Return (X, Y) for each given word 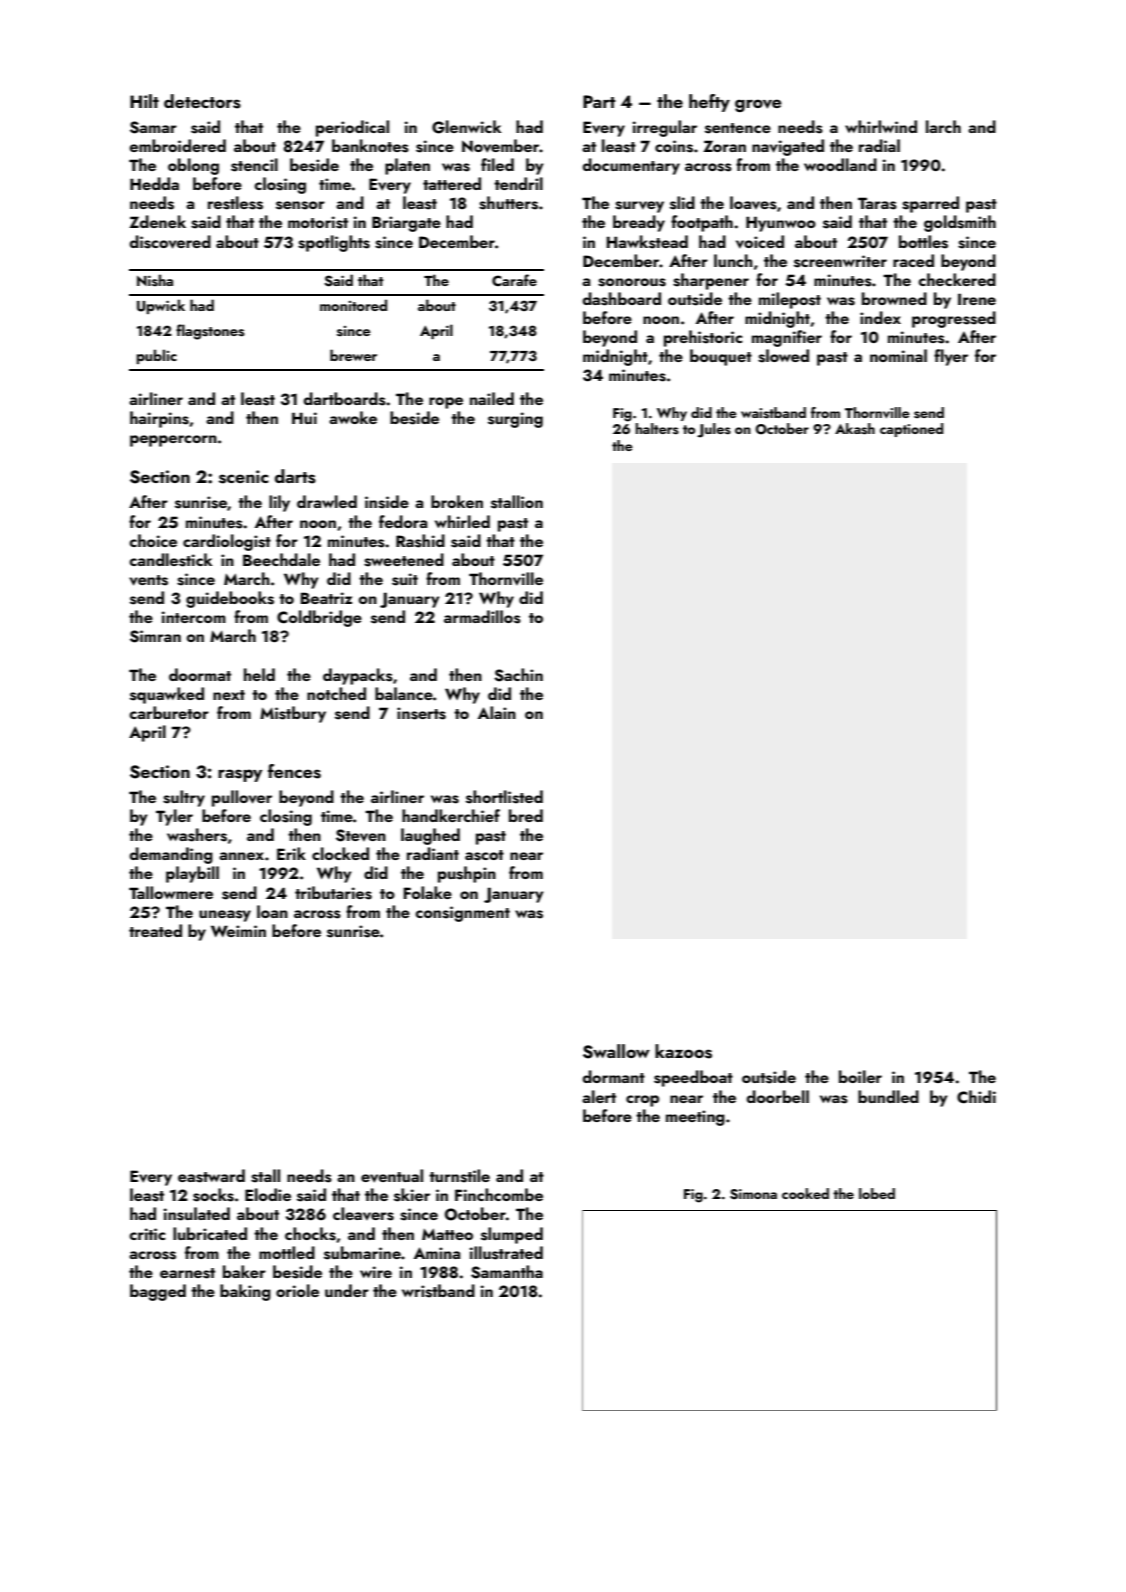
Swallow (616, 1051)
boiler (860, 1076)
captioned (911, 430)
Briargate (406, 224)
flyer (951, 357)
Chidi (976, 1097)
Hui (304, 418)
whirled (462, 521)
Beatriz (326, 598)
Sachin (518, 675)
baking (245, 1292)
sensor (300, 205)
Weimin (238, 931)
